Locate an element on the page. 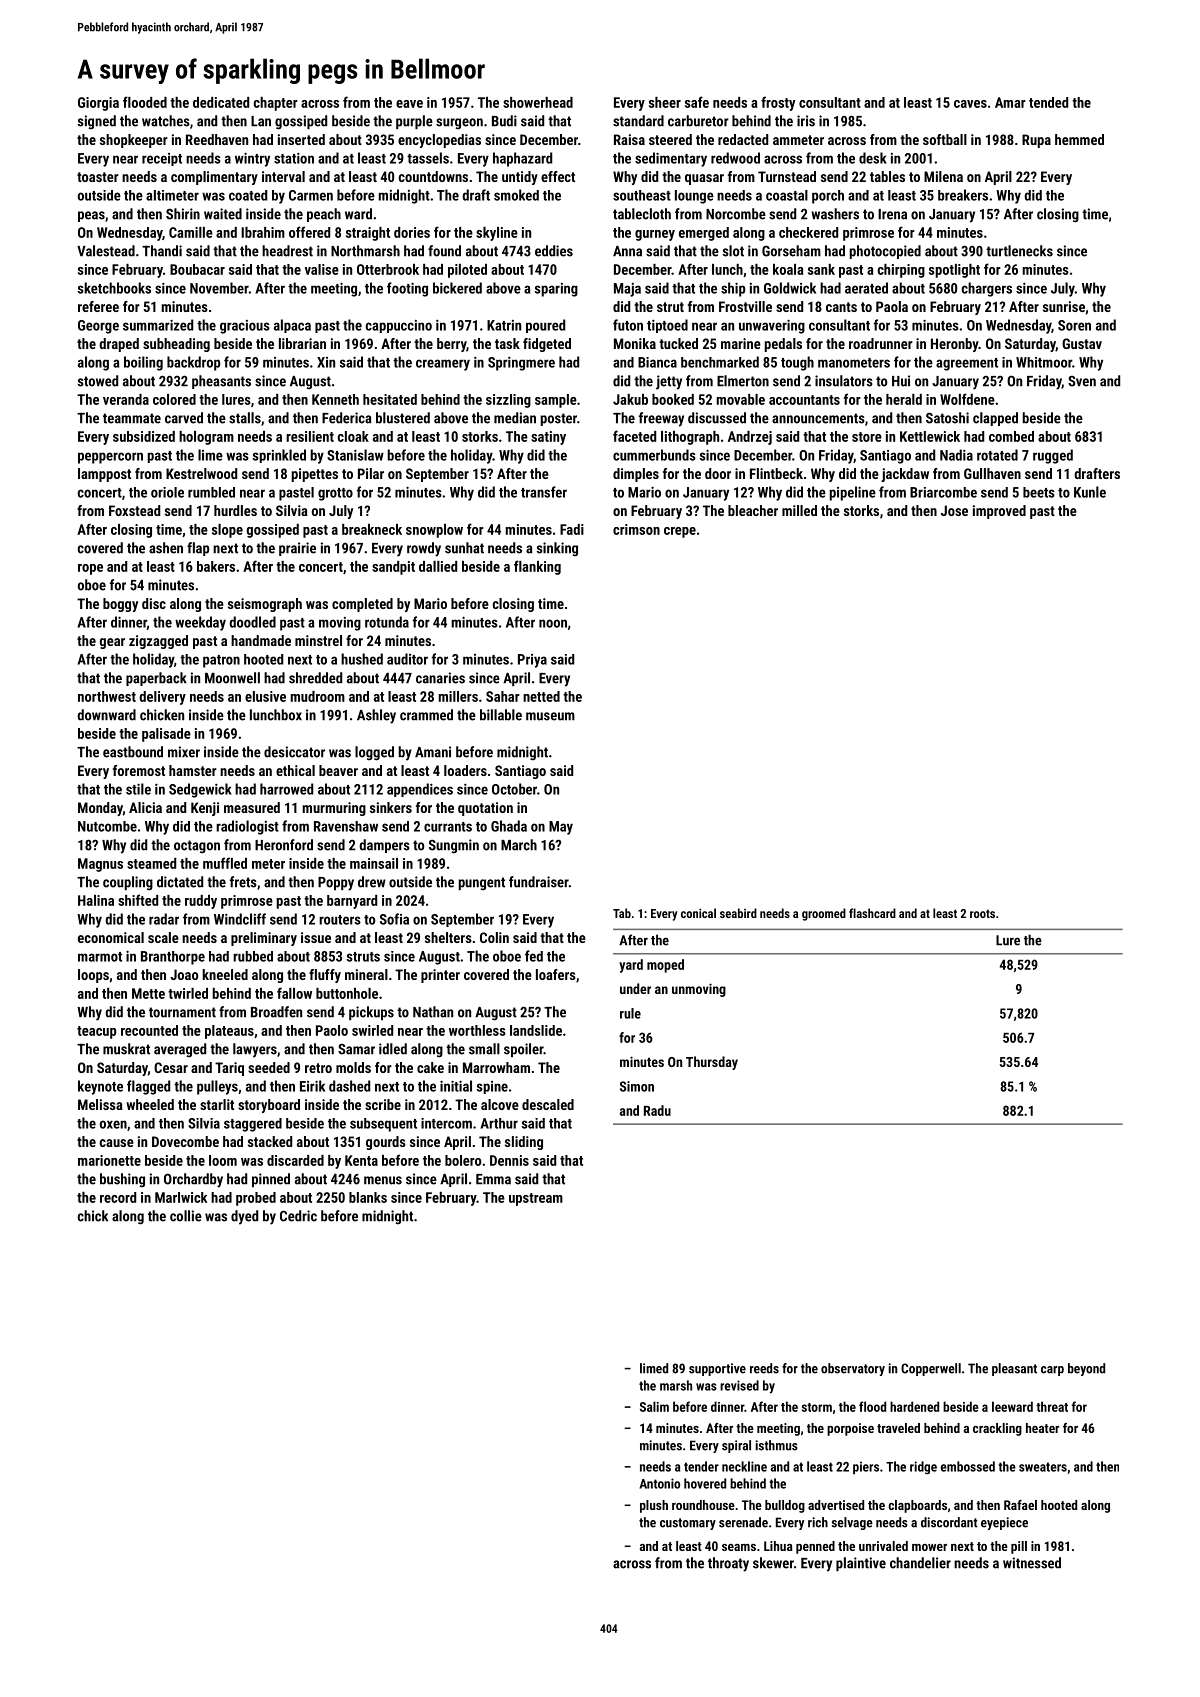  plush is located at coordinates (654, 1506).
